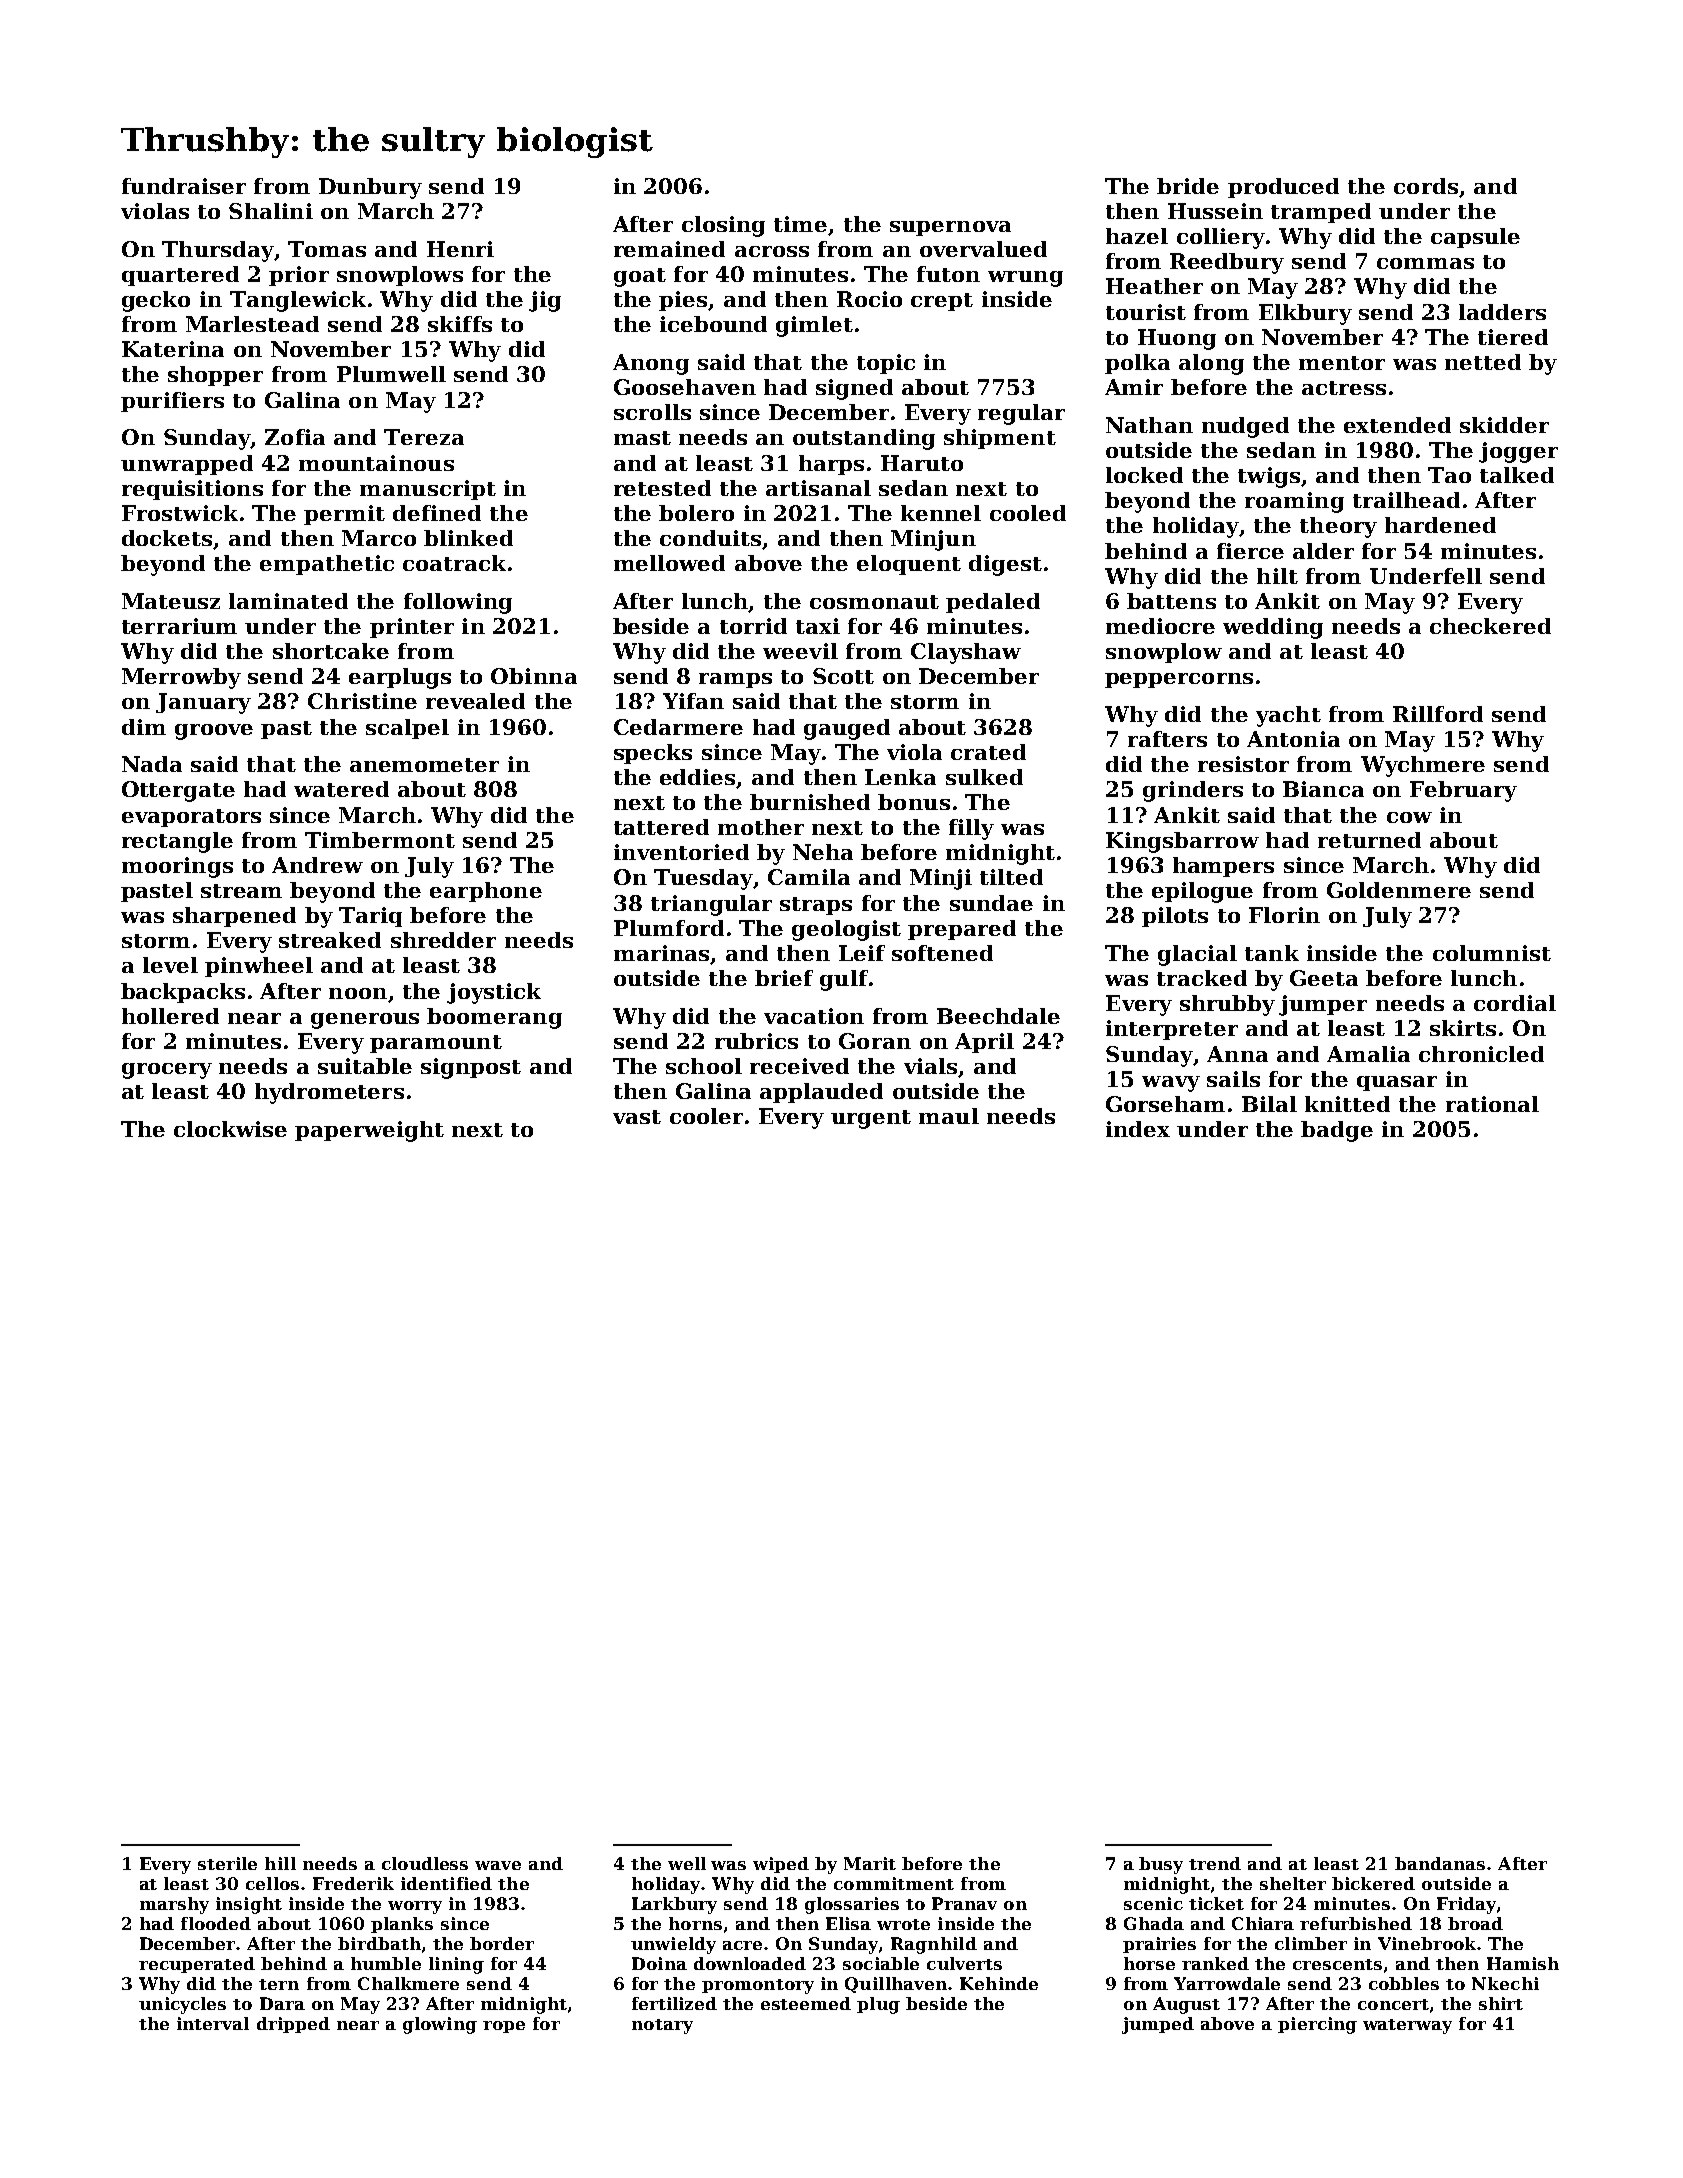  Describe the element at coordinates (697, 777) in the image. I see `eddies` at that location.
